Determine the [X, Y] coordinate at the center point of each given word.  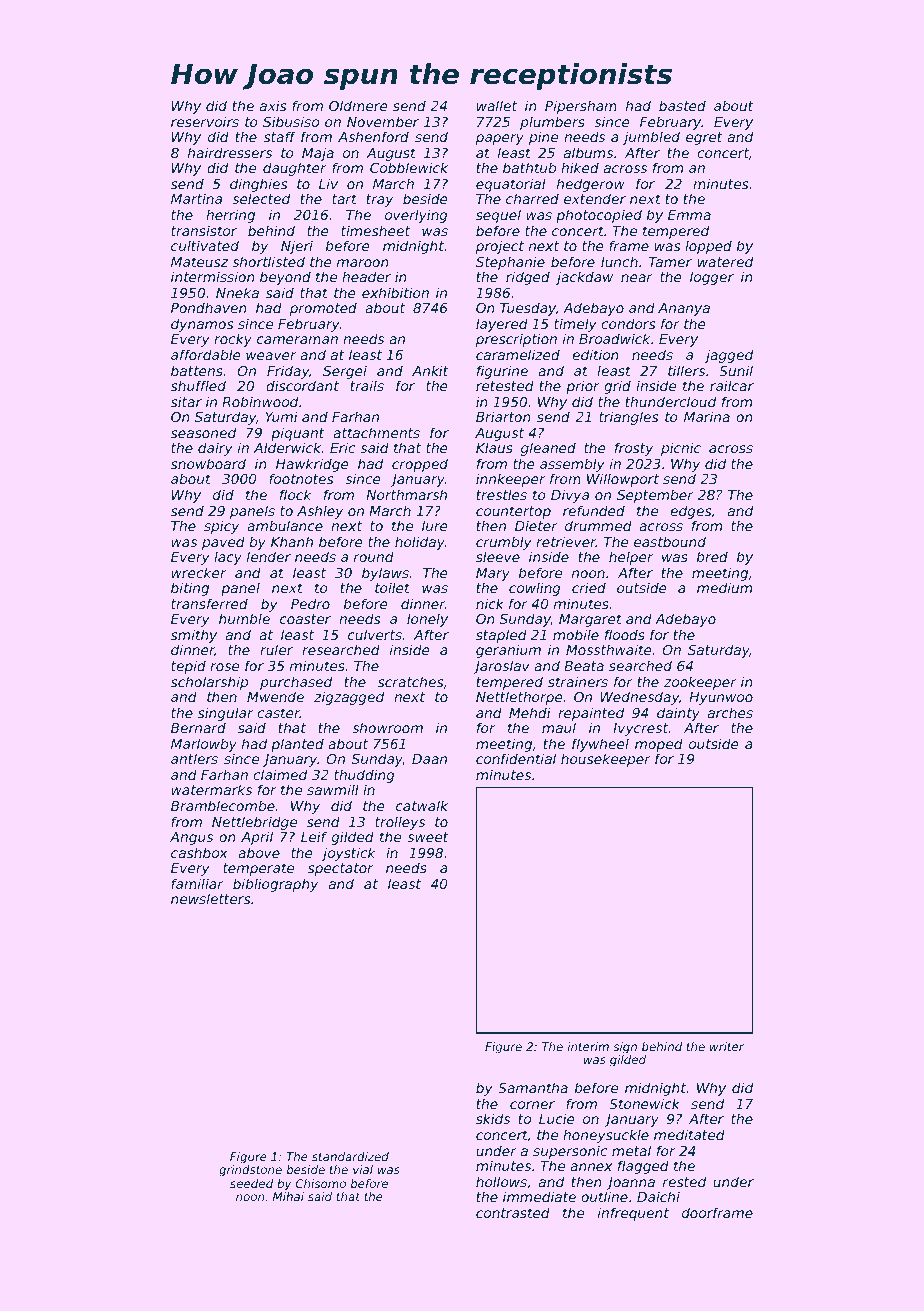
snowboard [208, 463]
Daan [429, 759]
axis [273, 105]
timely [575, 325]
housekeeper [606, 760]
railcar [732, 385]
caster [278, 713]
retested [505, 385]
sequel [498, 216]
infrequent [633, 1214]
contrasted [513, 1212]
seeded [251, 1183]
